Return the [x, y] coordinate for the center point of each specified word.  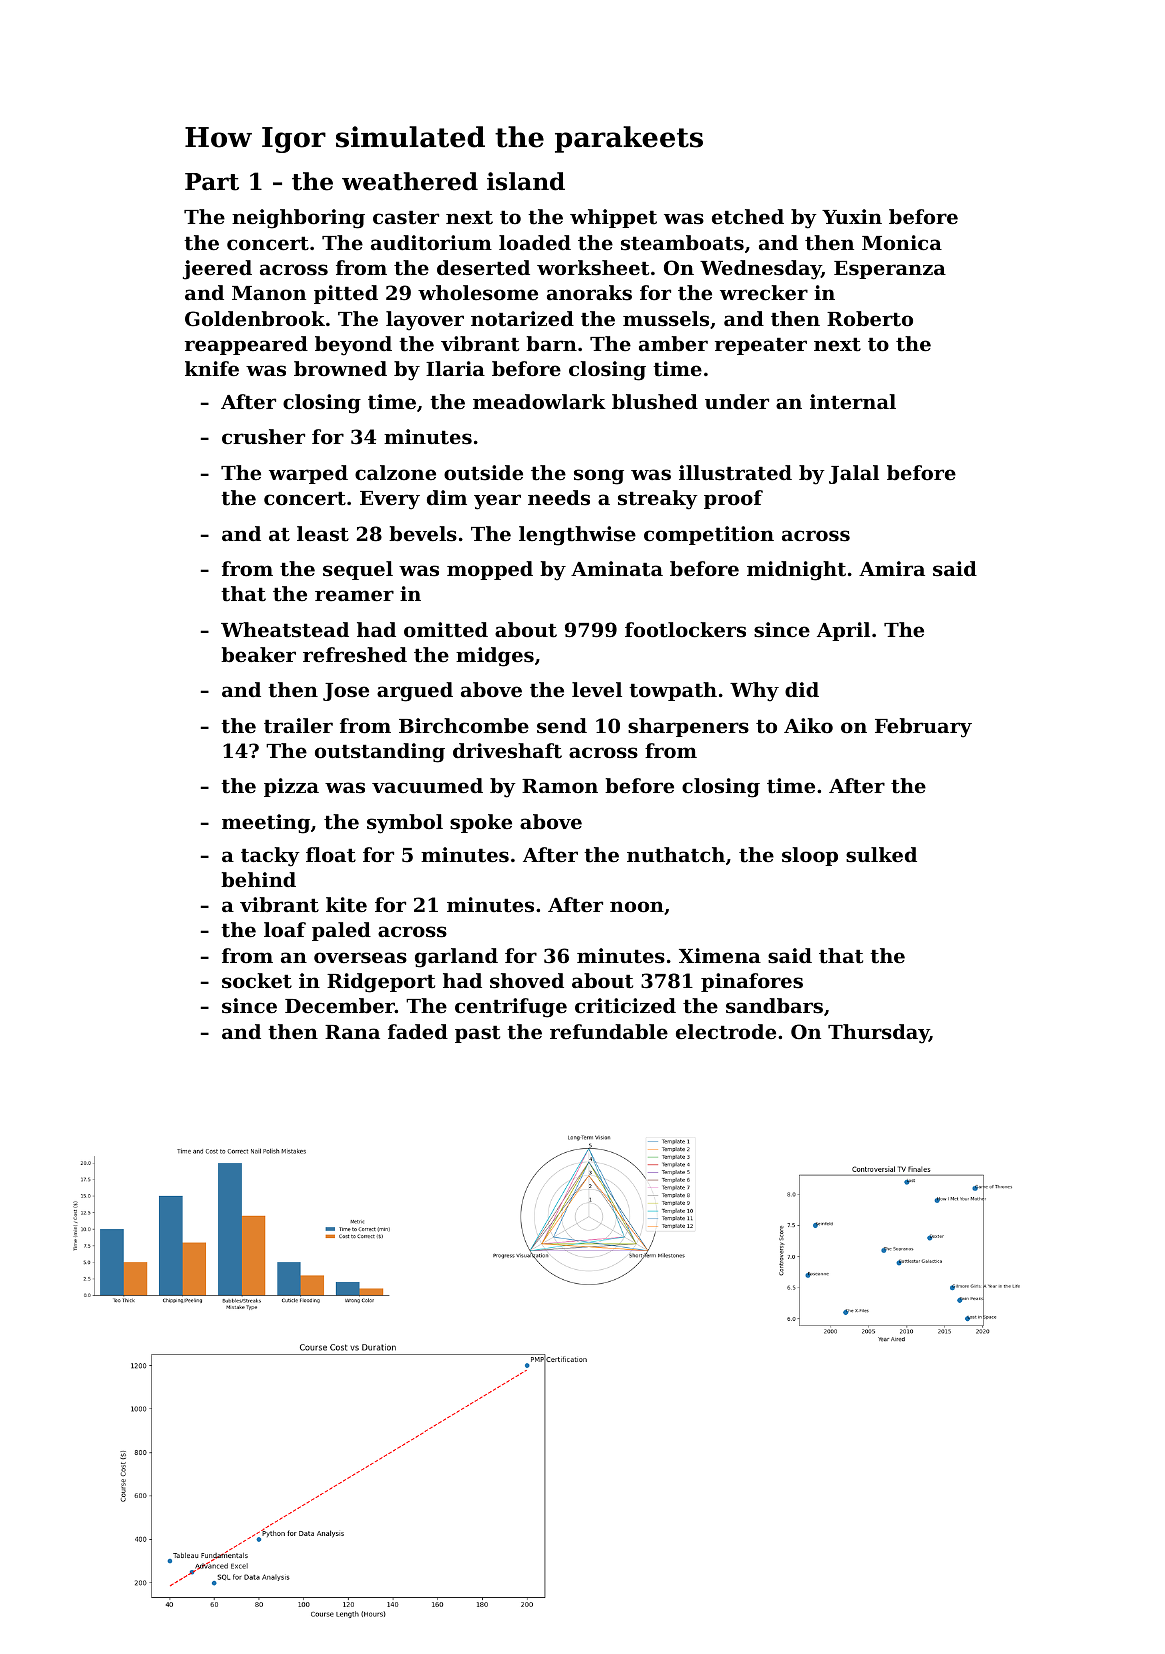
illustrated [735, 473]
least [323, 534]
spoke [481, 823]
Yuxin [852, 216]
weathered [410, 181]
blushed [655, 401]
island [526, 181]
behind [258, 879]
